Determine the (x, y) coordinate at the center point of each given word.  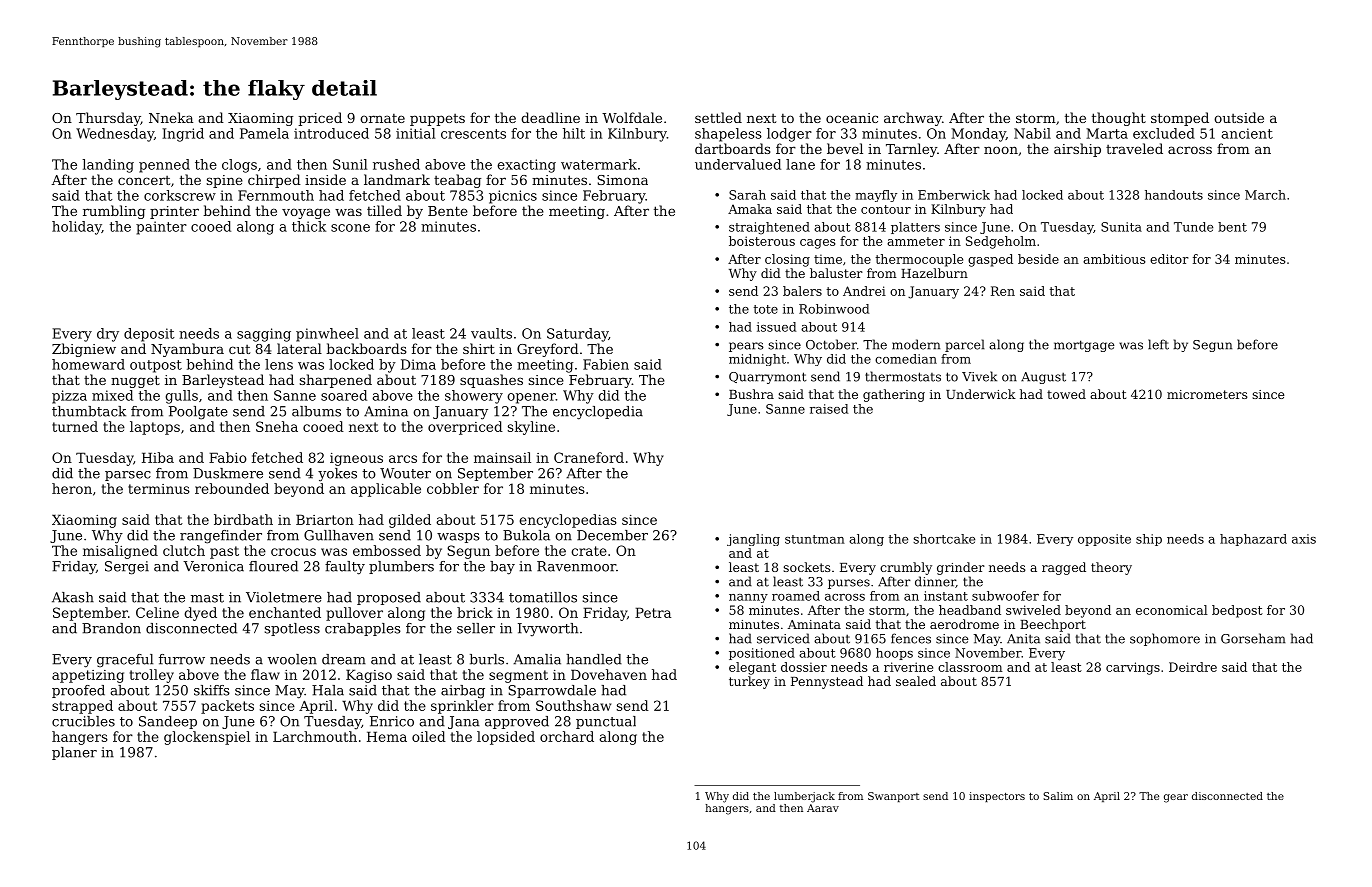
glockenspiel (207, 738)
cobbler (453, 488)
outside (1239, 117)
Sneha (277, 426)
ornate (382, 118)
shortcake (944, 539)
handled (594, 659)
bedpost (1237, 611)
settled (718, 117)
